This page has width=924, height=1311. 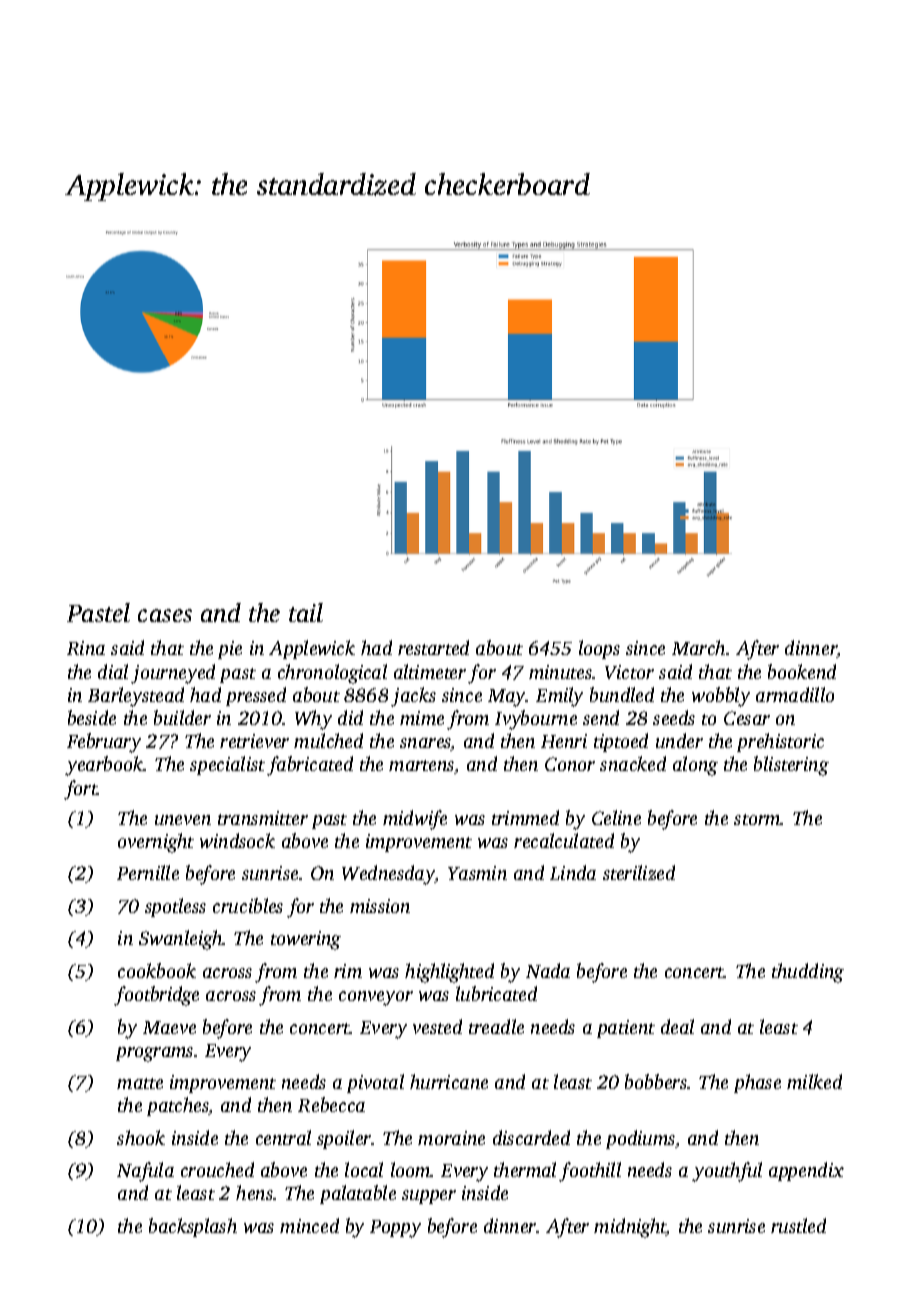 I want to click on thudding, so click(x=808, y=973).
